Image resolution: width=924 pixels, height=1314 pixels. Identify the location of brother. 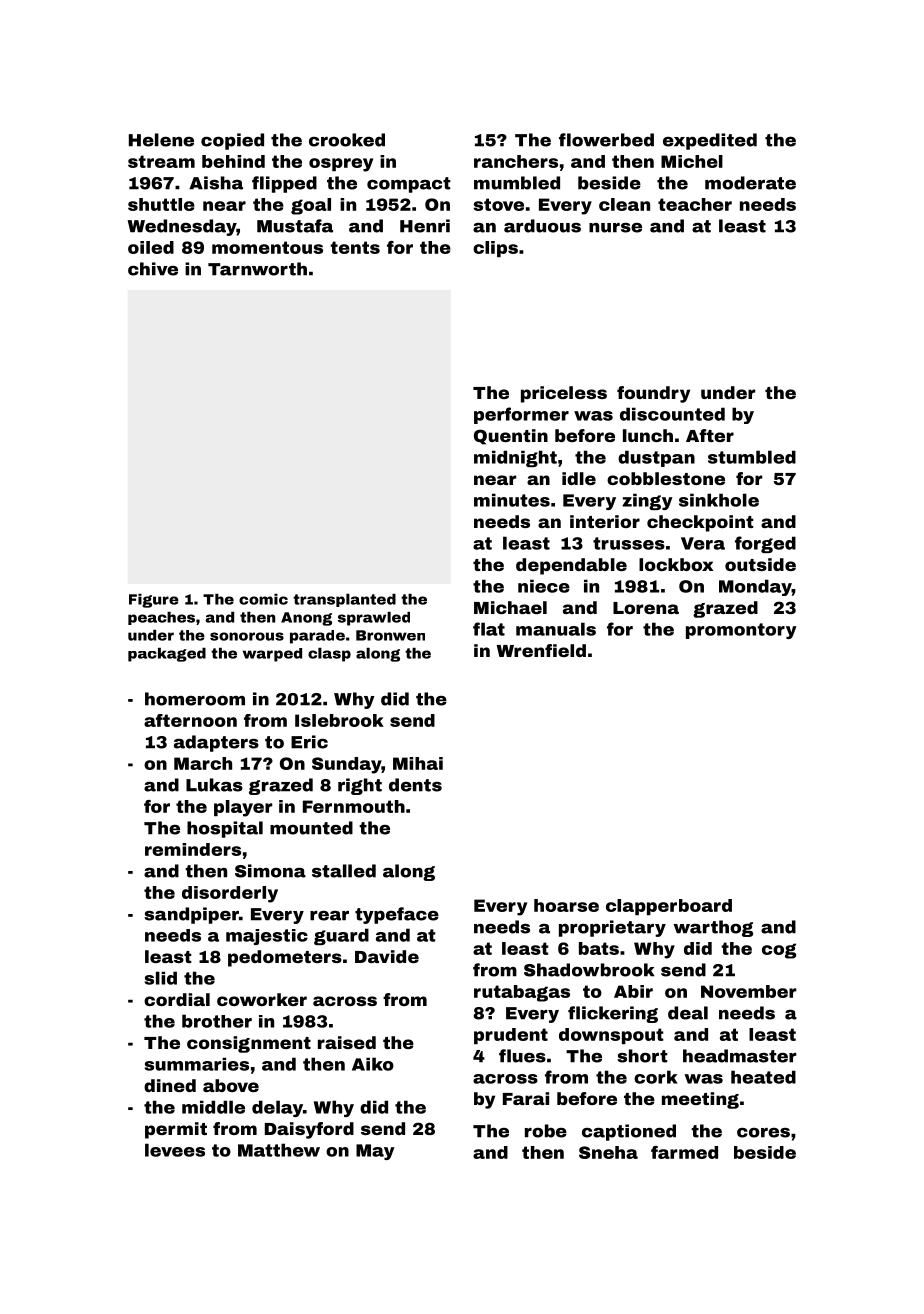
(217, 1021).
